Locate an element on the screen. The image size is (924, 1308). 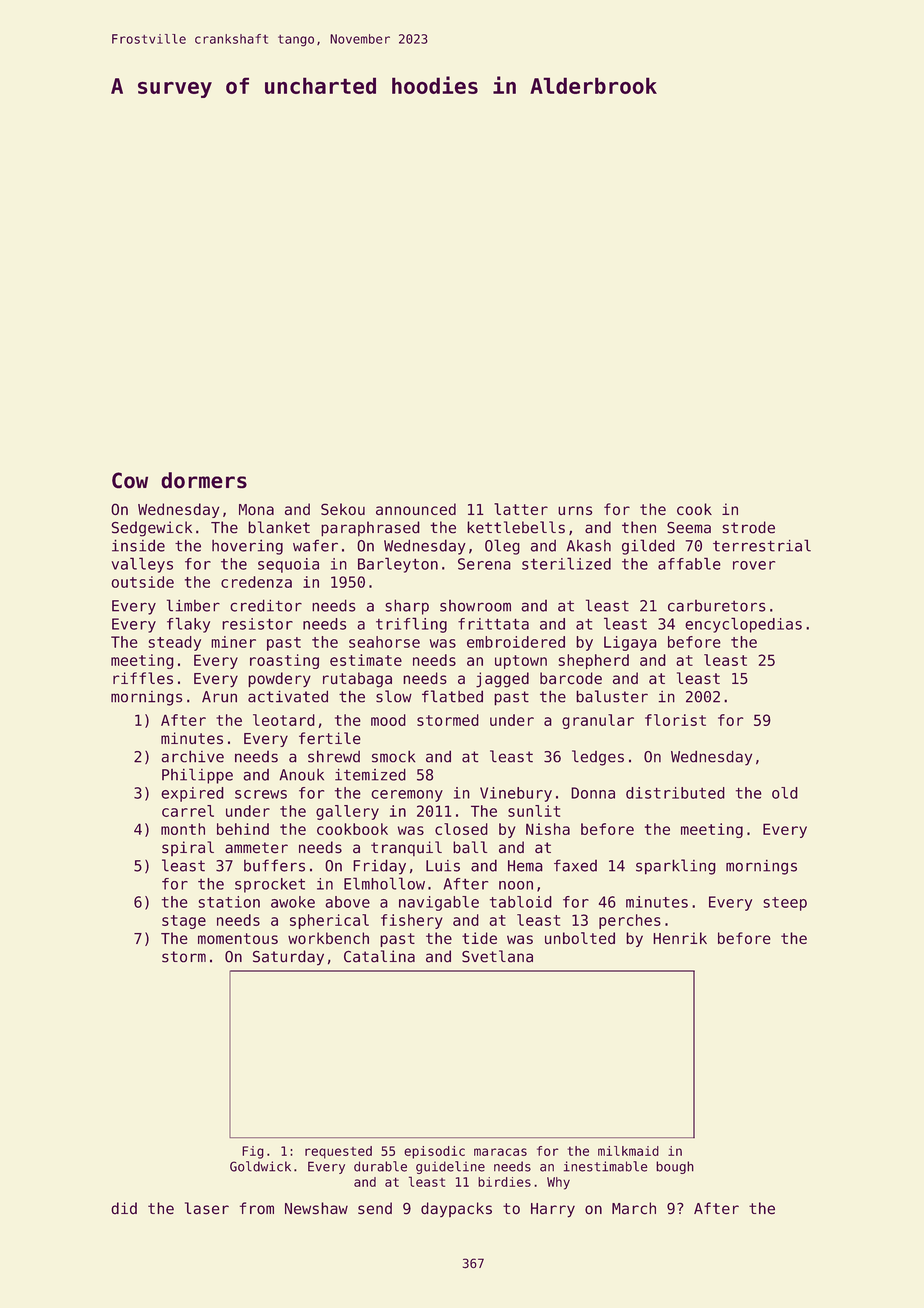
episodic is located at coordinates (434, 1152).
